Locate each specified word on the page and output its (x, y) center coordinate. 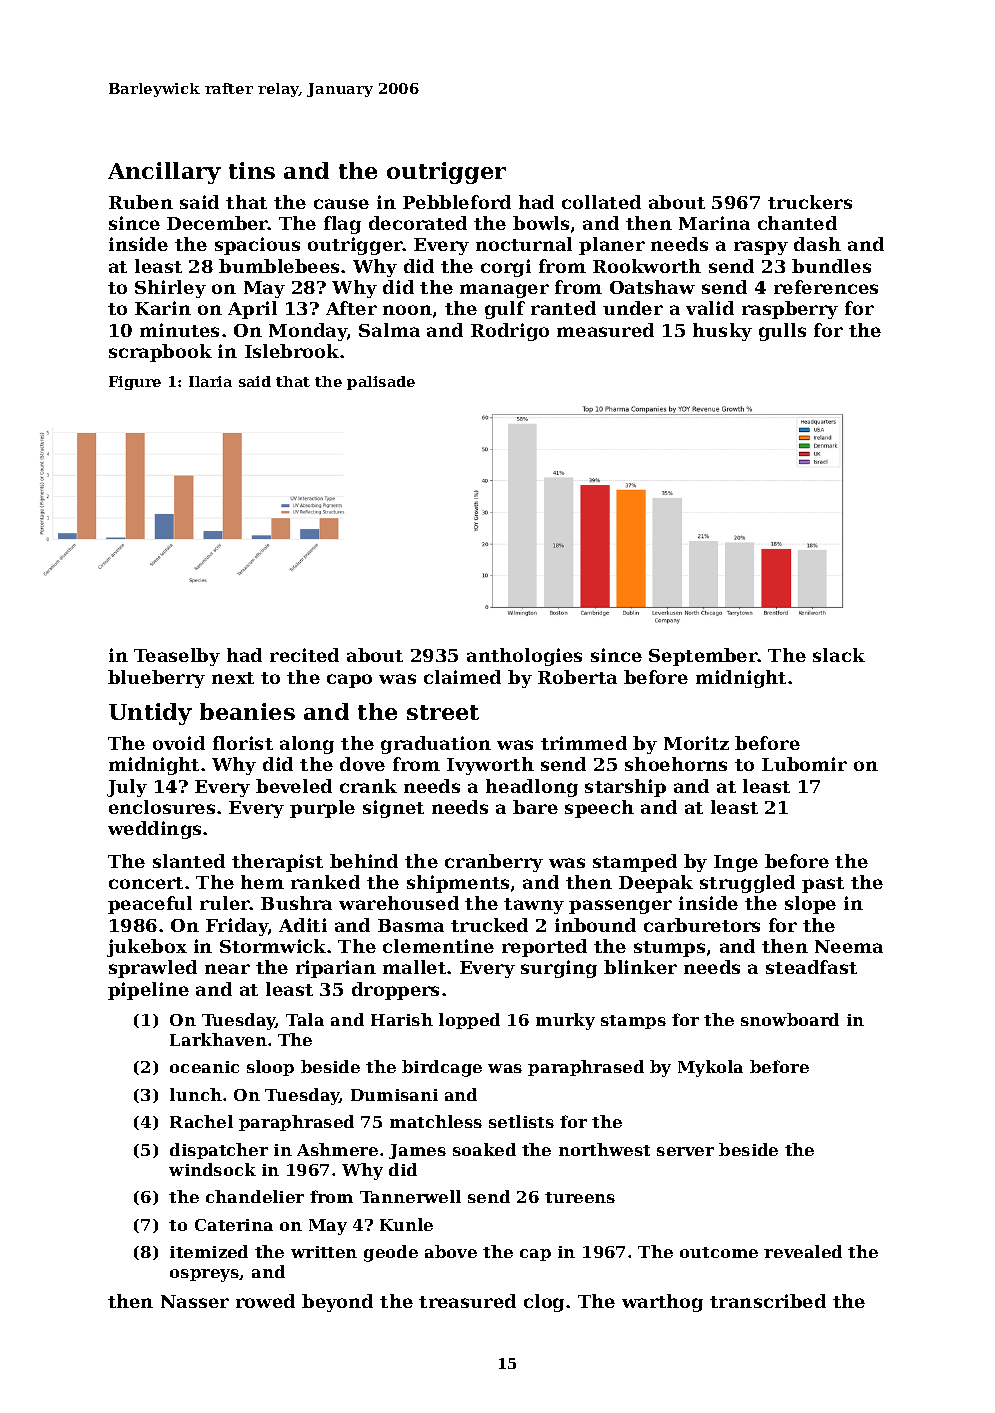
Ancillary (164, 173)
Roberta (577, 677)
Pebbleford (457, 202)
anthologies (524, 657)
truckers (810, 202)
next (233, 678)
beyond (337, 1303)
